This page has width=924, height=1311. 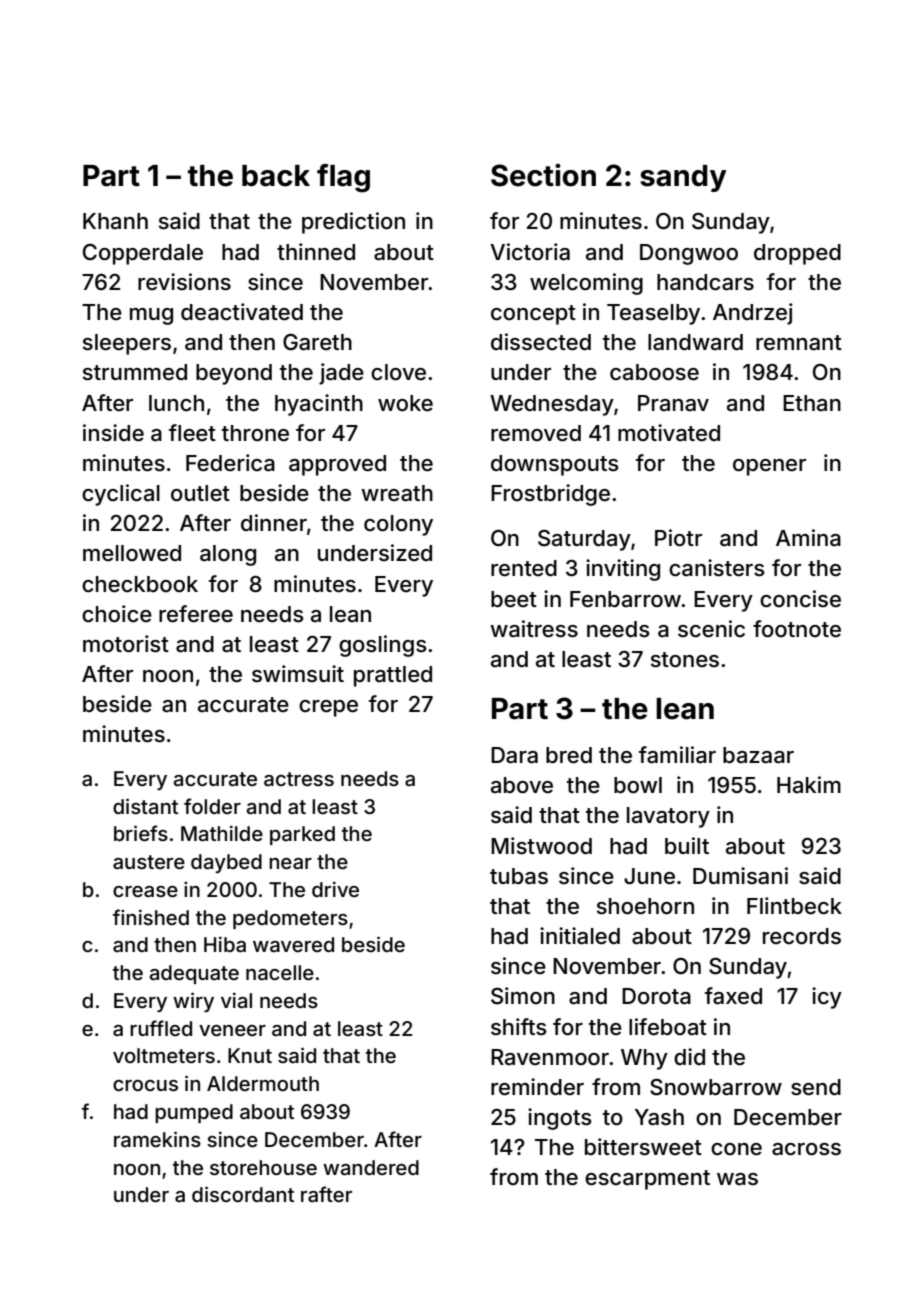 What do you see at coordinates (800, 599) in the page?
I see `concise` at bounding box center [800, 599].
